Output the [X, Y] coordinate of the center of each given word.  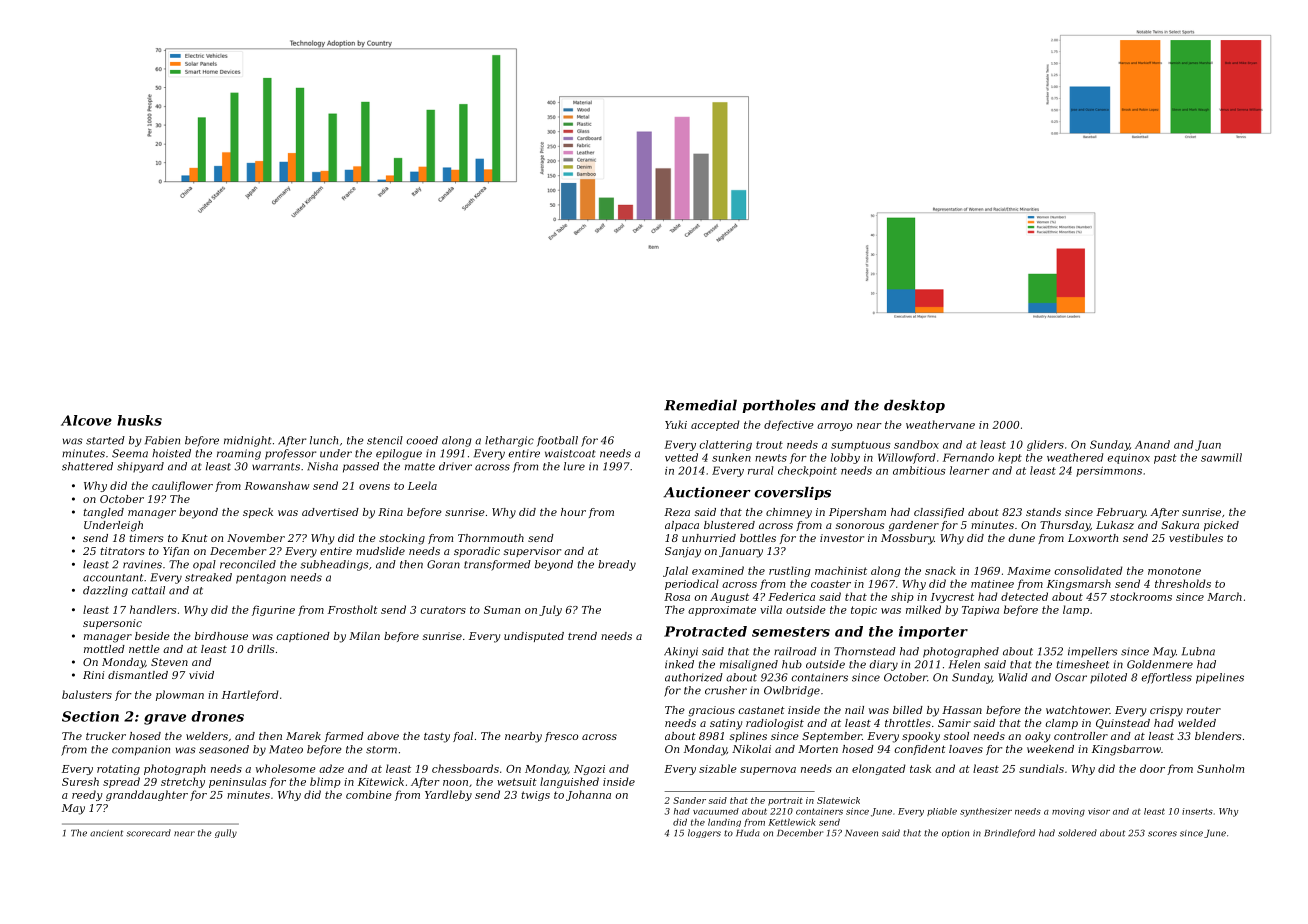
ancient [106, 833]
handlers [153, 609]
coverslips [792, 493]
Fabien [162, 440]
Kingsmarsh [1079, 584]
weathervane [940, 424]
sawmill [1221, 457]
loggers [704, 833]
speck [258, 513]
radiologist [775, 724]
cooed [422, 440]
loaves [966, 749]
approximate [722, 611]
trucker [106, 736]
